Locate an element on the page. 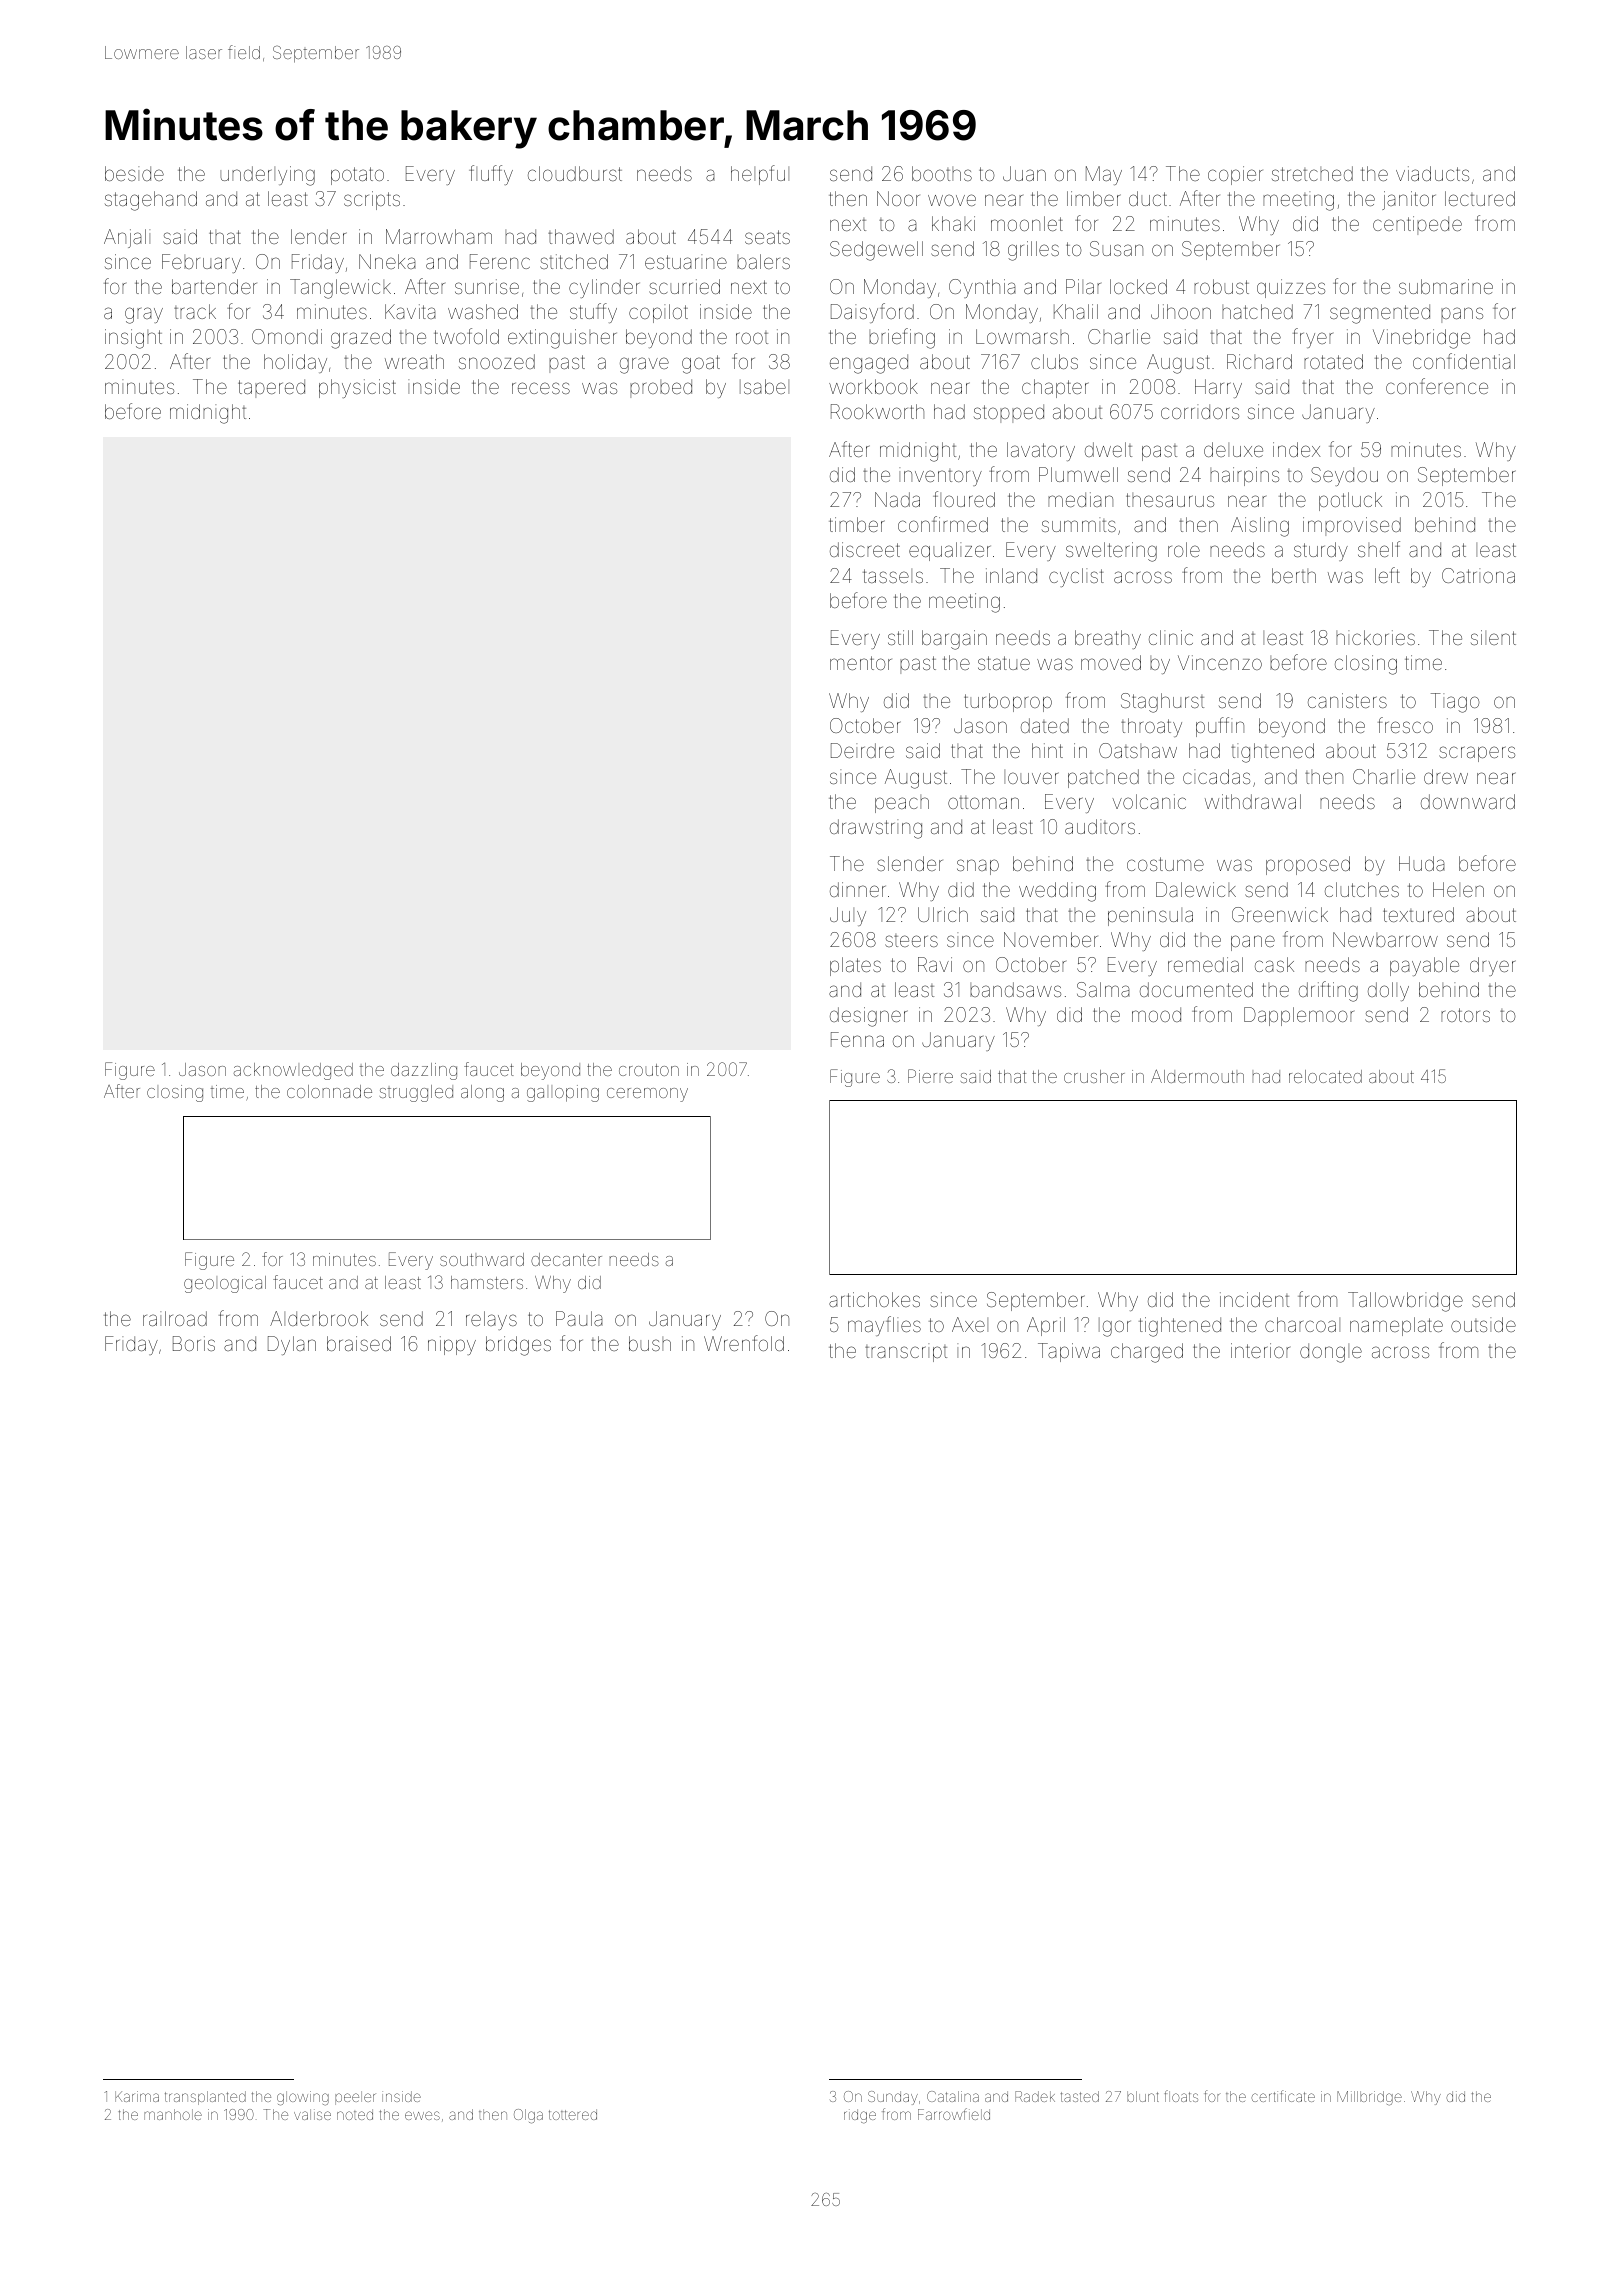 The image size is (1620, 2292). Pierre is located at coordinates (930, 1076).
